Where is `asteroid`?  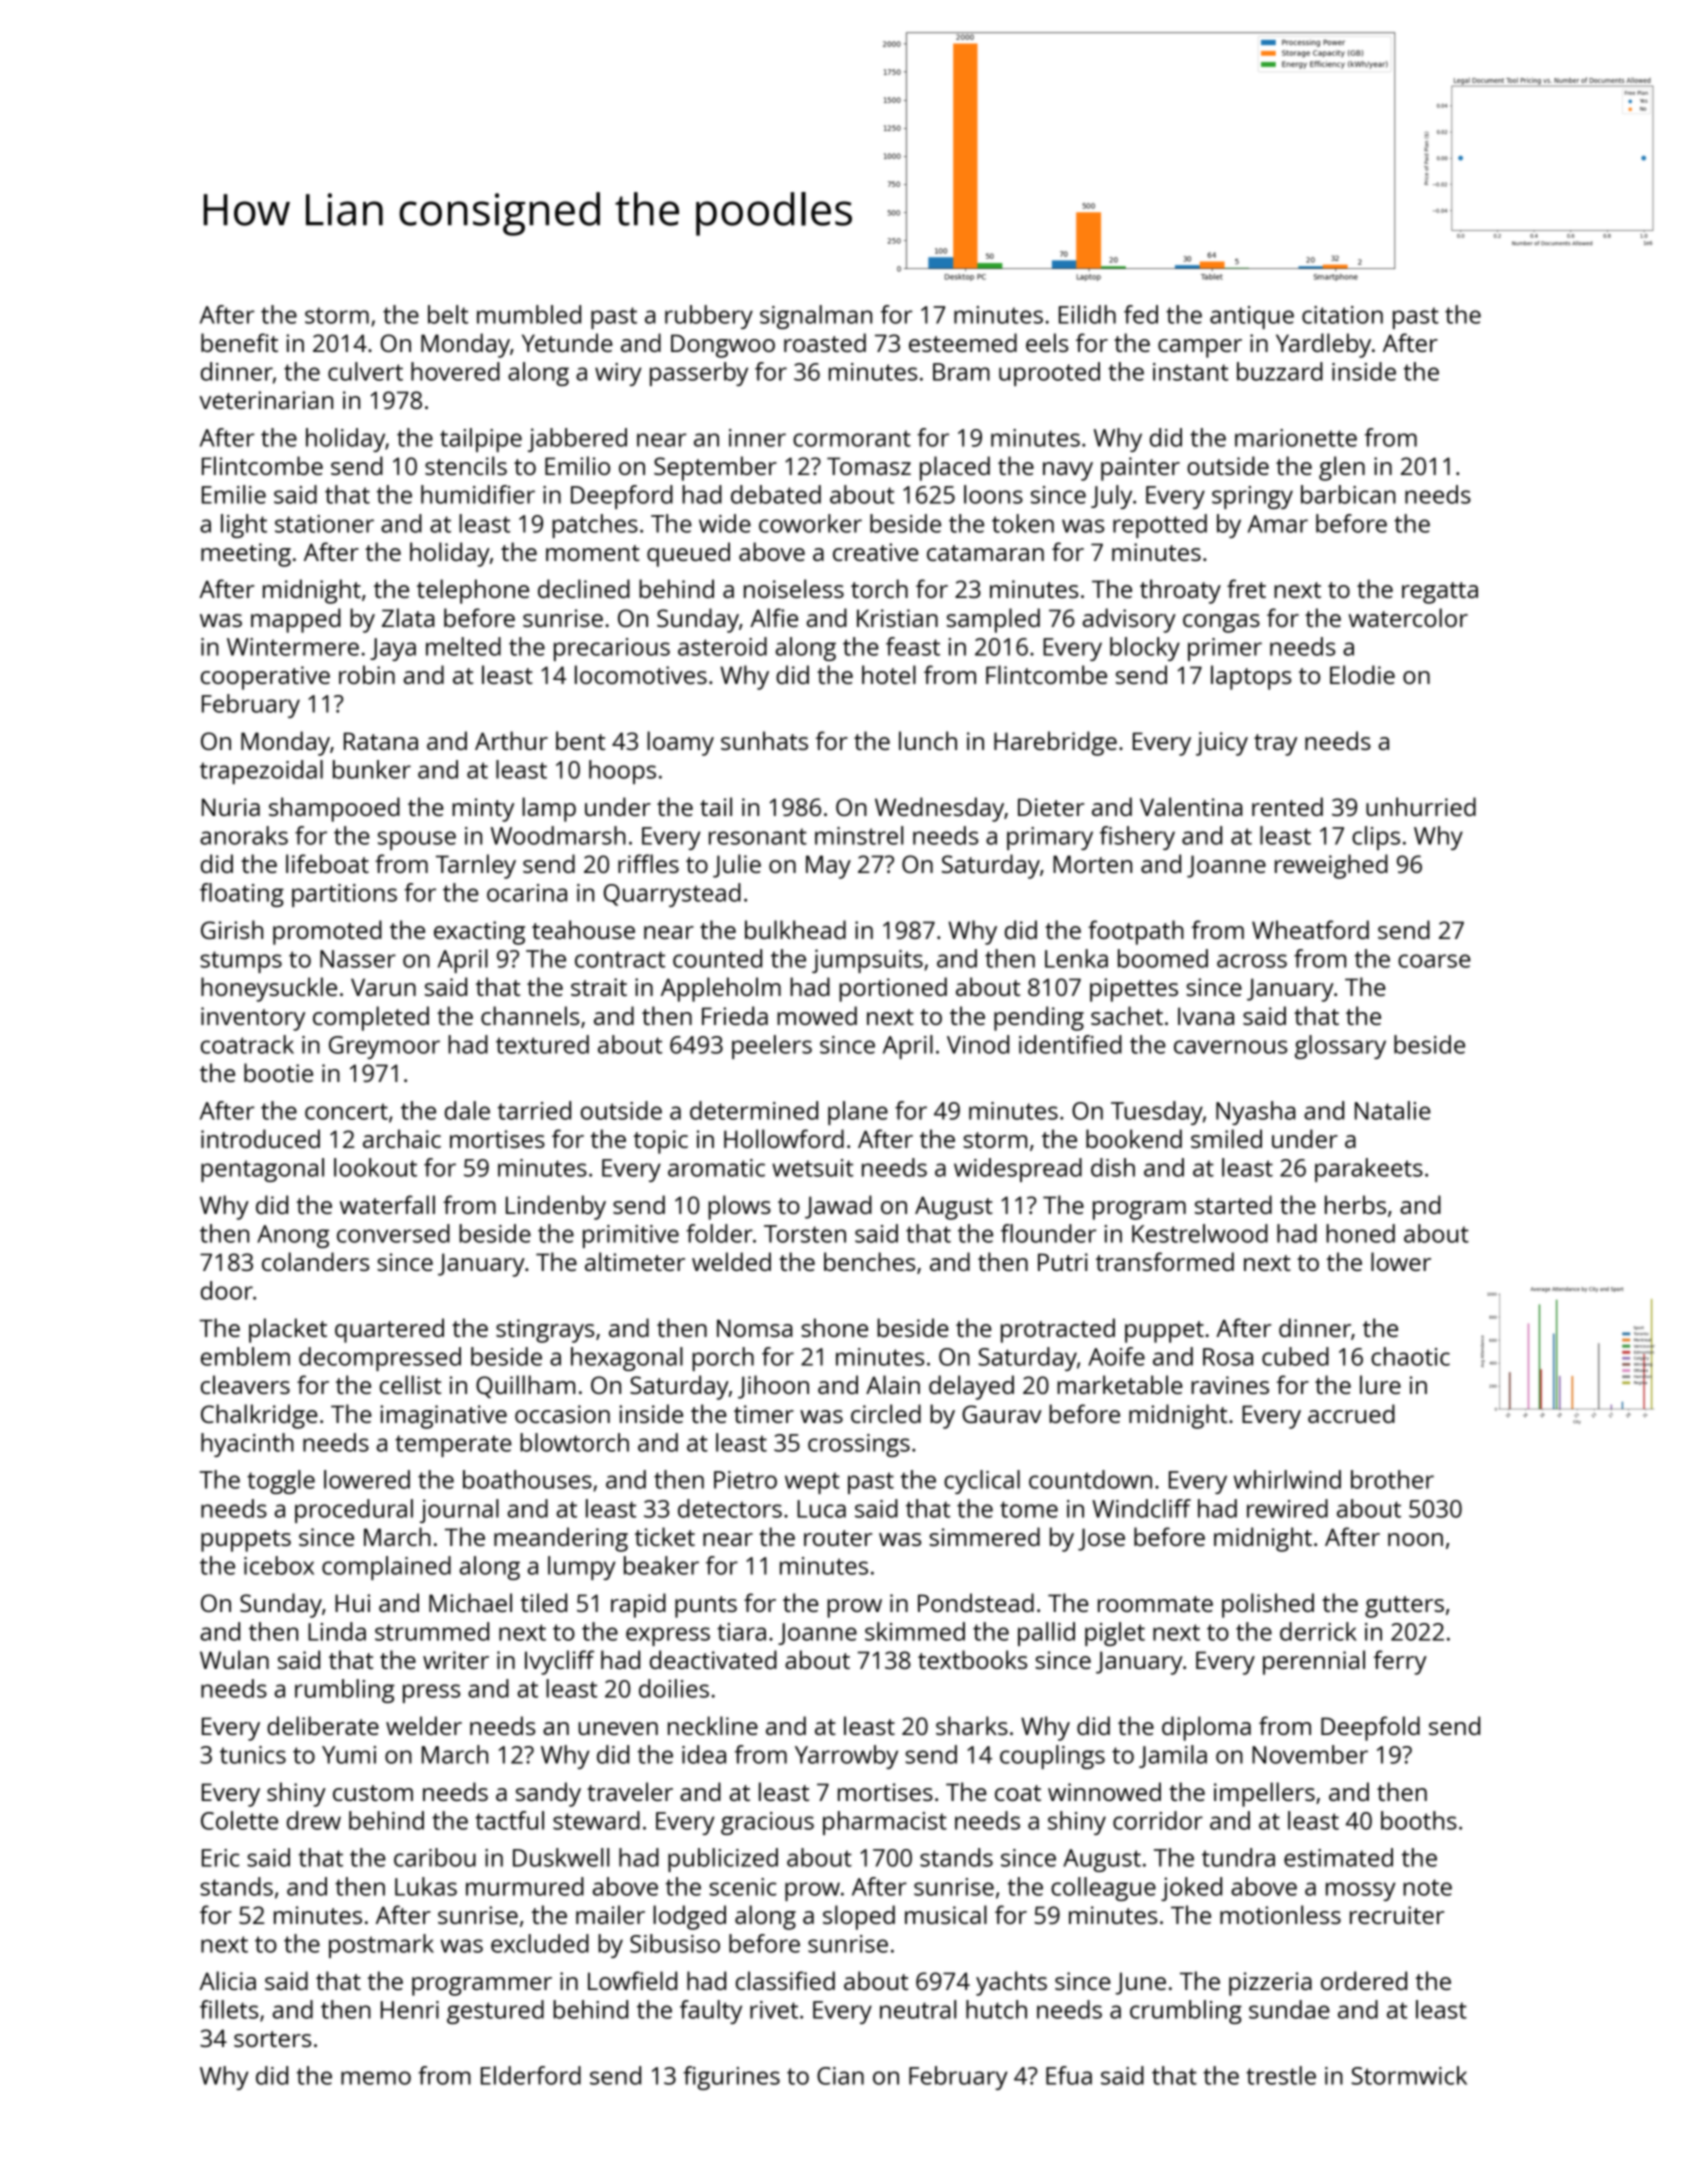 asteroid is located at coordinates (722, 646).
